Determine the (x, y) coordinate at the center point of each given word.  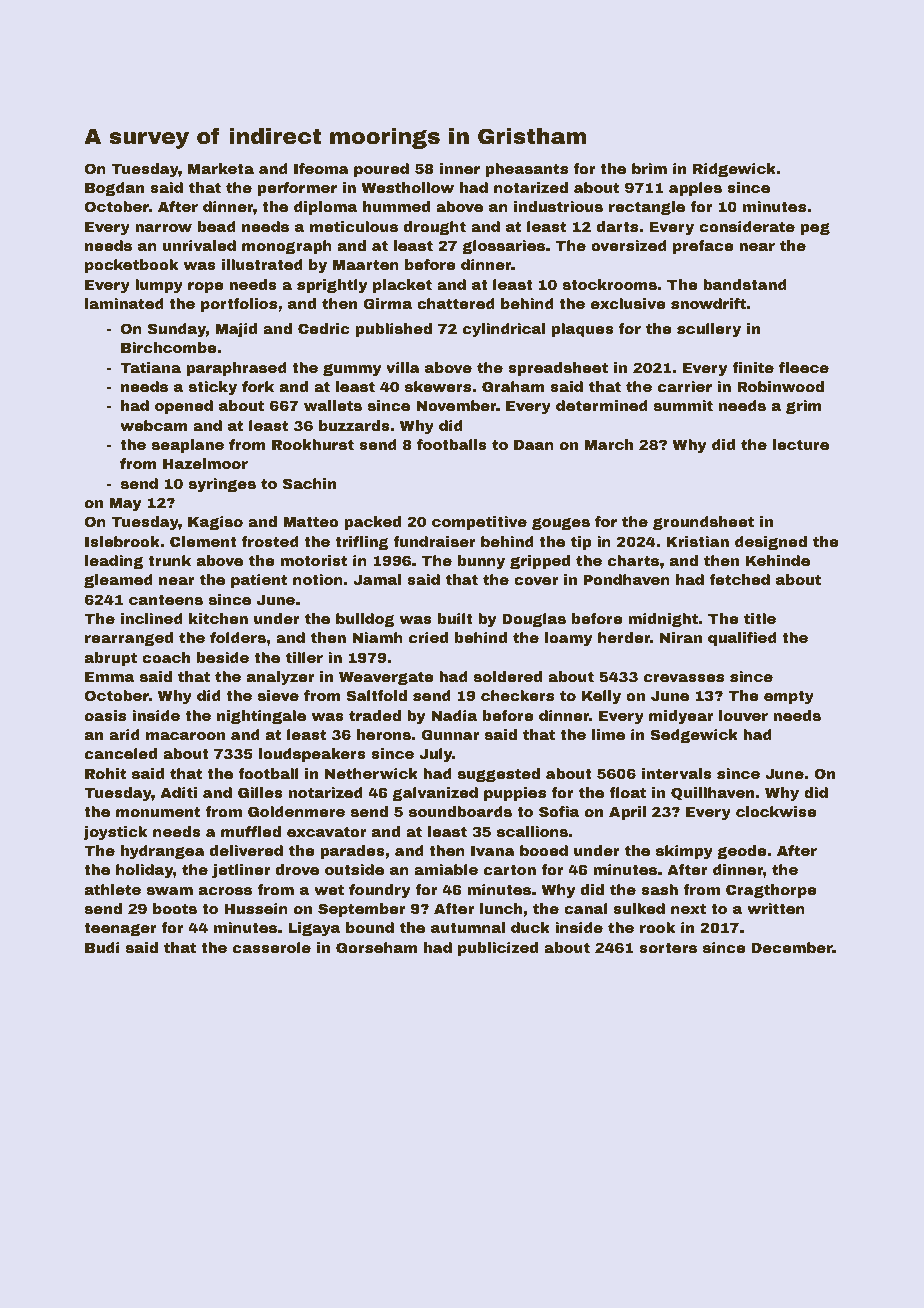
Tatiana (150, 367)
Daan (534, 445)
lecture (801, 444)
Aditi (178, 792)
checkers (517, 695)
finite (753, 367)
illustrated (262, 264)
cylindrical (504, 330)
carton (510, 870)
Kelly (601, 697)
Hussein (256, 908)
